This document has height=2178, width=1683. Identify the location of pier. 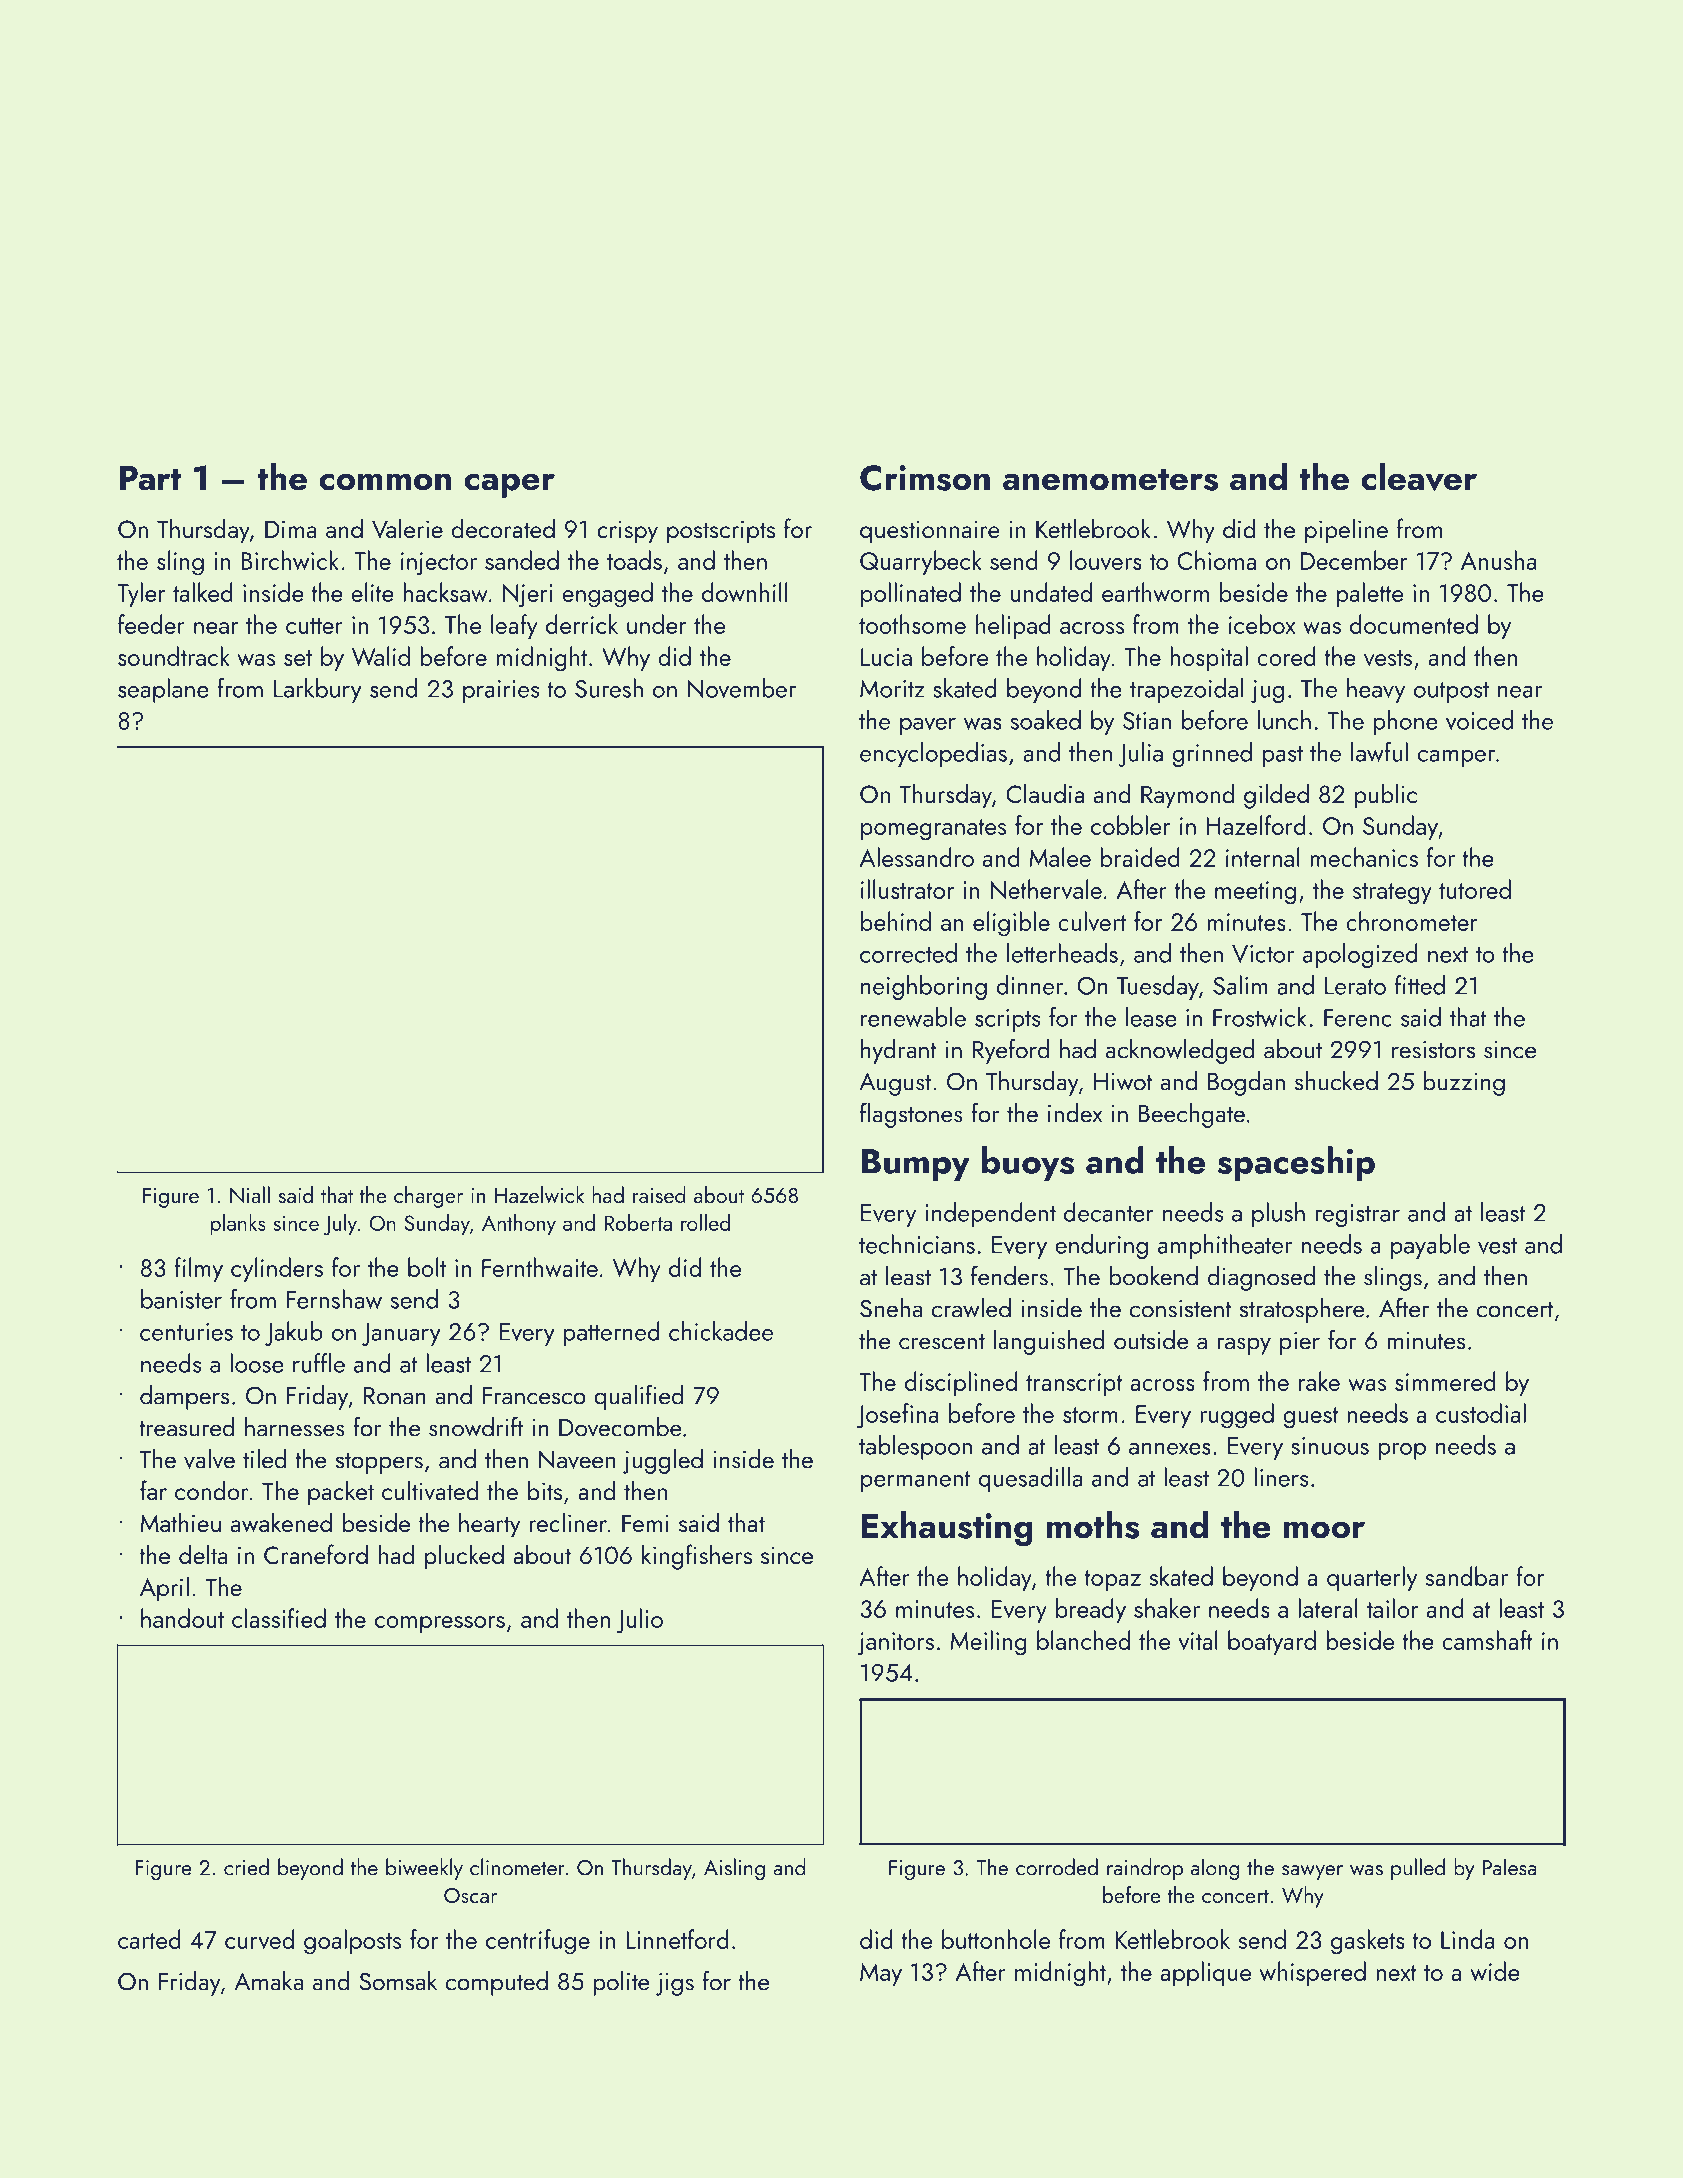
(1300, 1343).
